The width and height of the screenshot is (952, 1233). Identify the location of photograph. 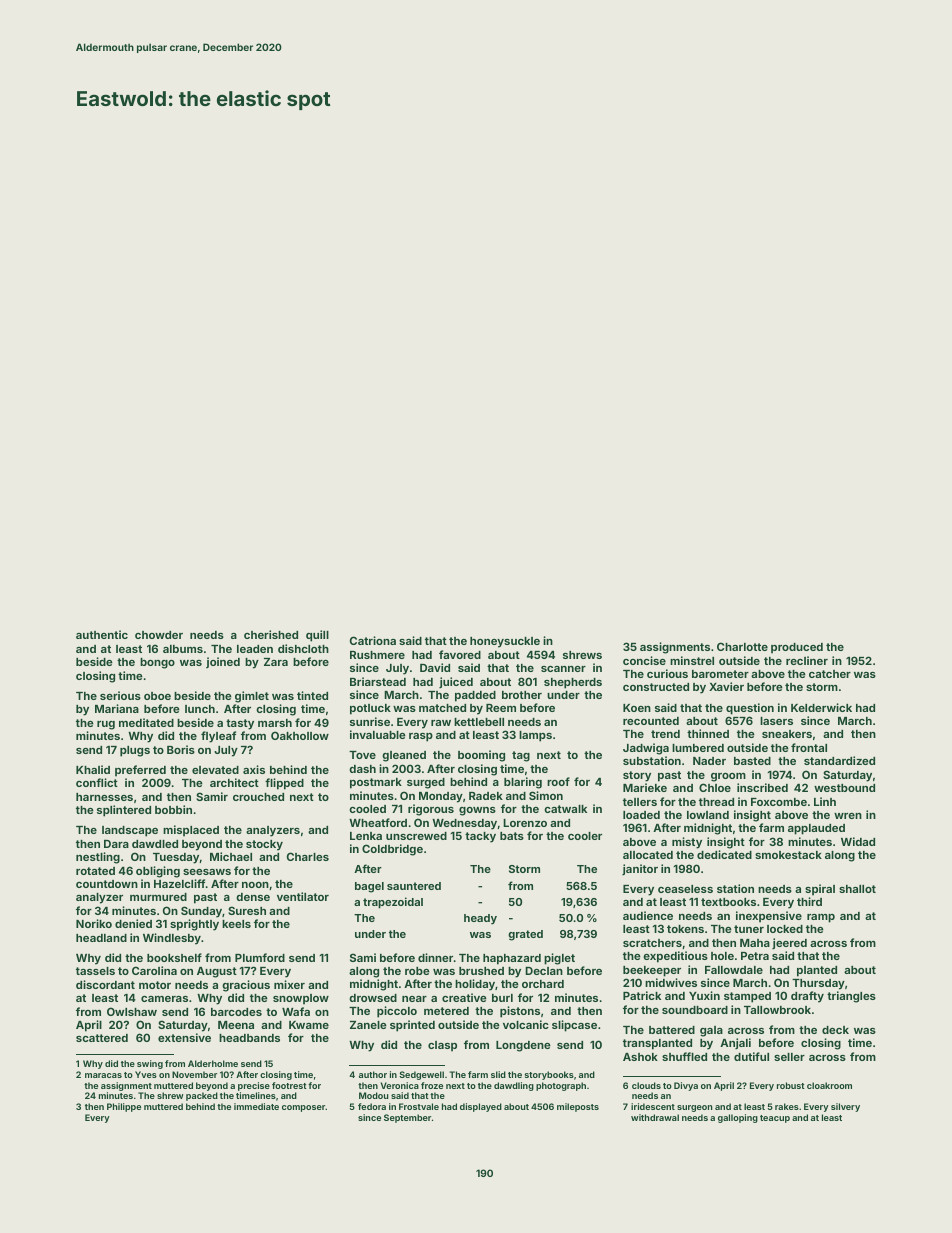
(561, 1086).
